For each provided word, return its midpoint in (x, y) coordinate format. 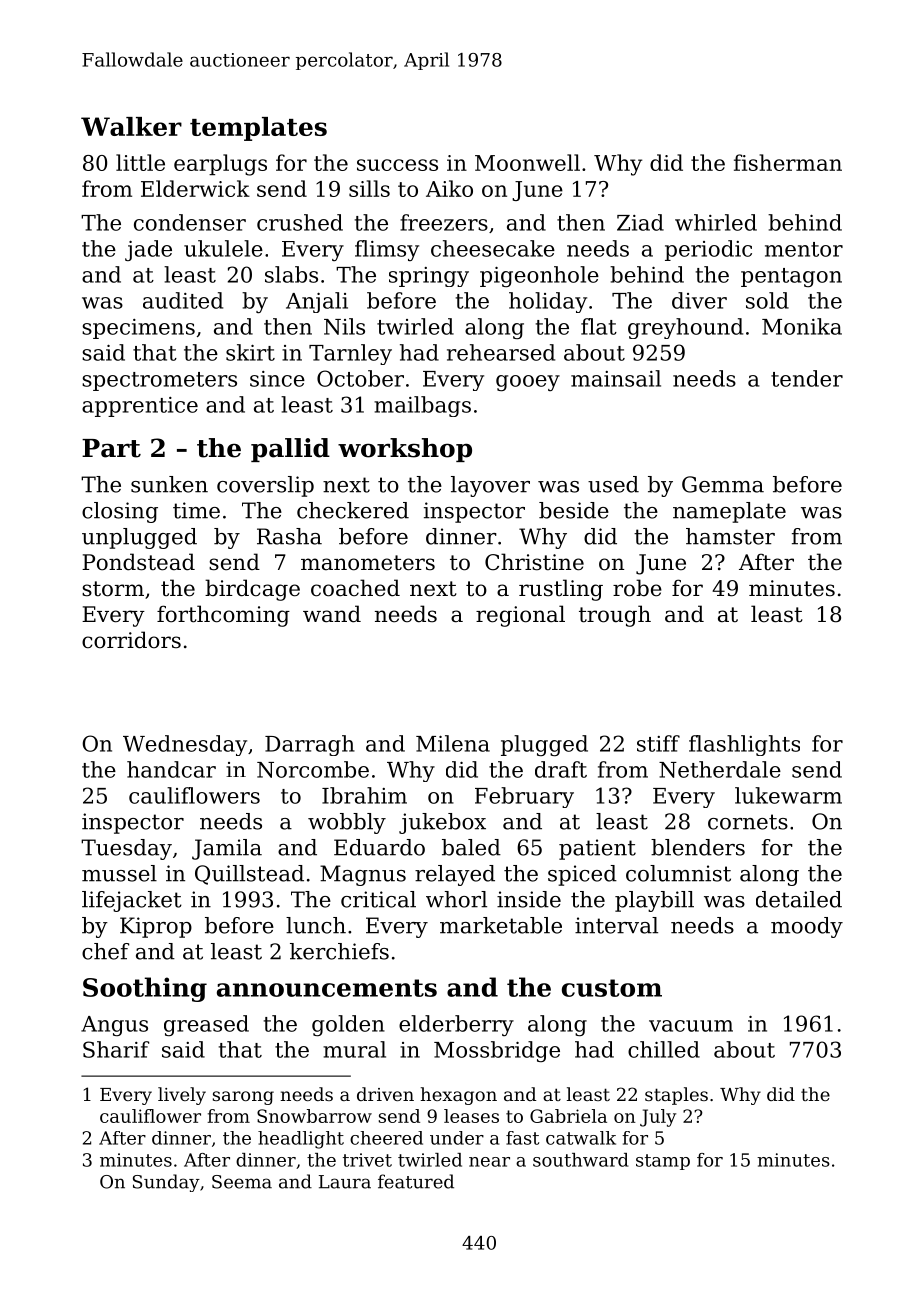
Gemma (723, 484)
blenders (698, 847)
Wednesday (185, 745)
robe (637, 588)
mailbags (422, 406)
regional (520, 616)
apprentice (140, 407)
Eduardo (379, 847)
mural (354, 1049)
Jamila (227, 849)
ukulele (223, 248)
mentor (804, 249)
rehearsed (501, 352)
